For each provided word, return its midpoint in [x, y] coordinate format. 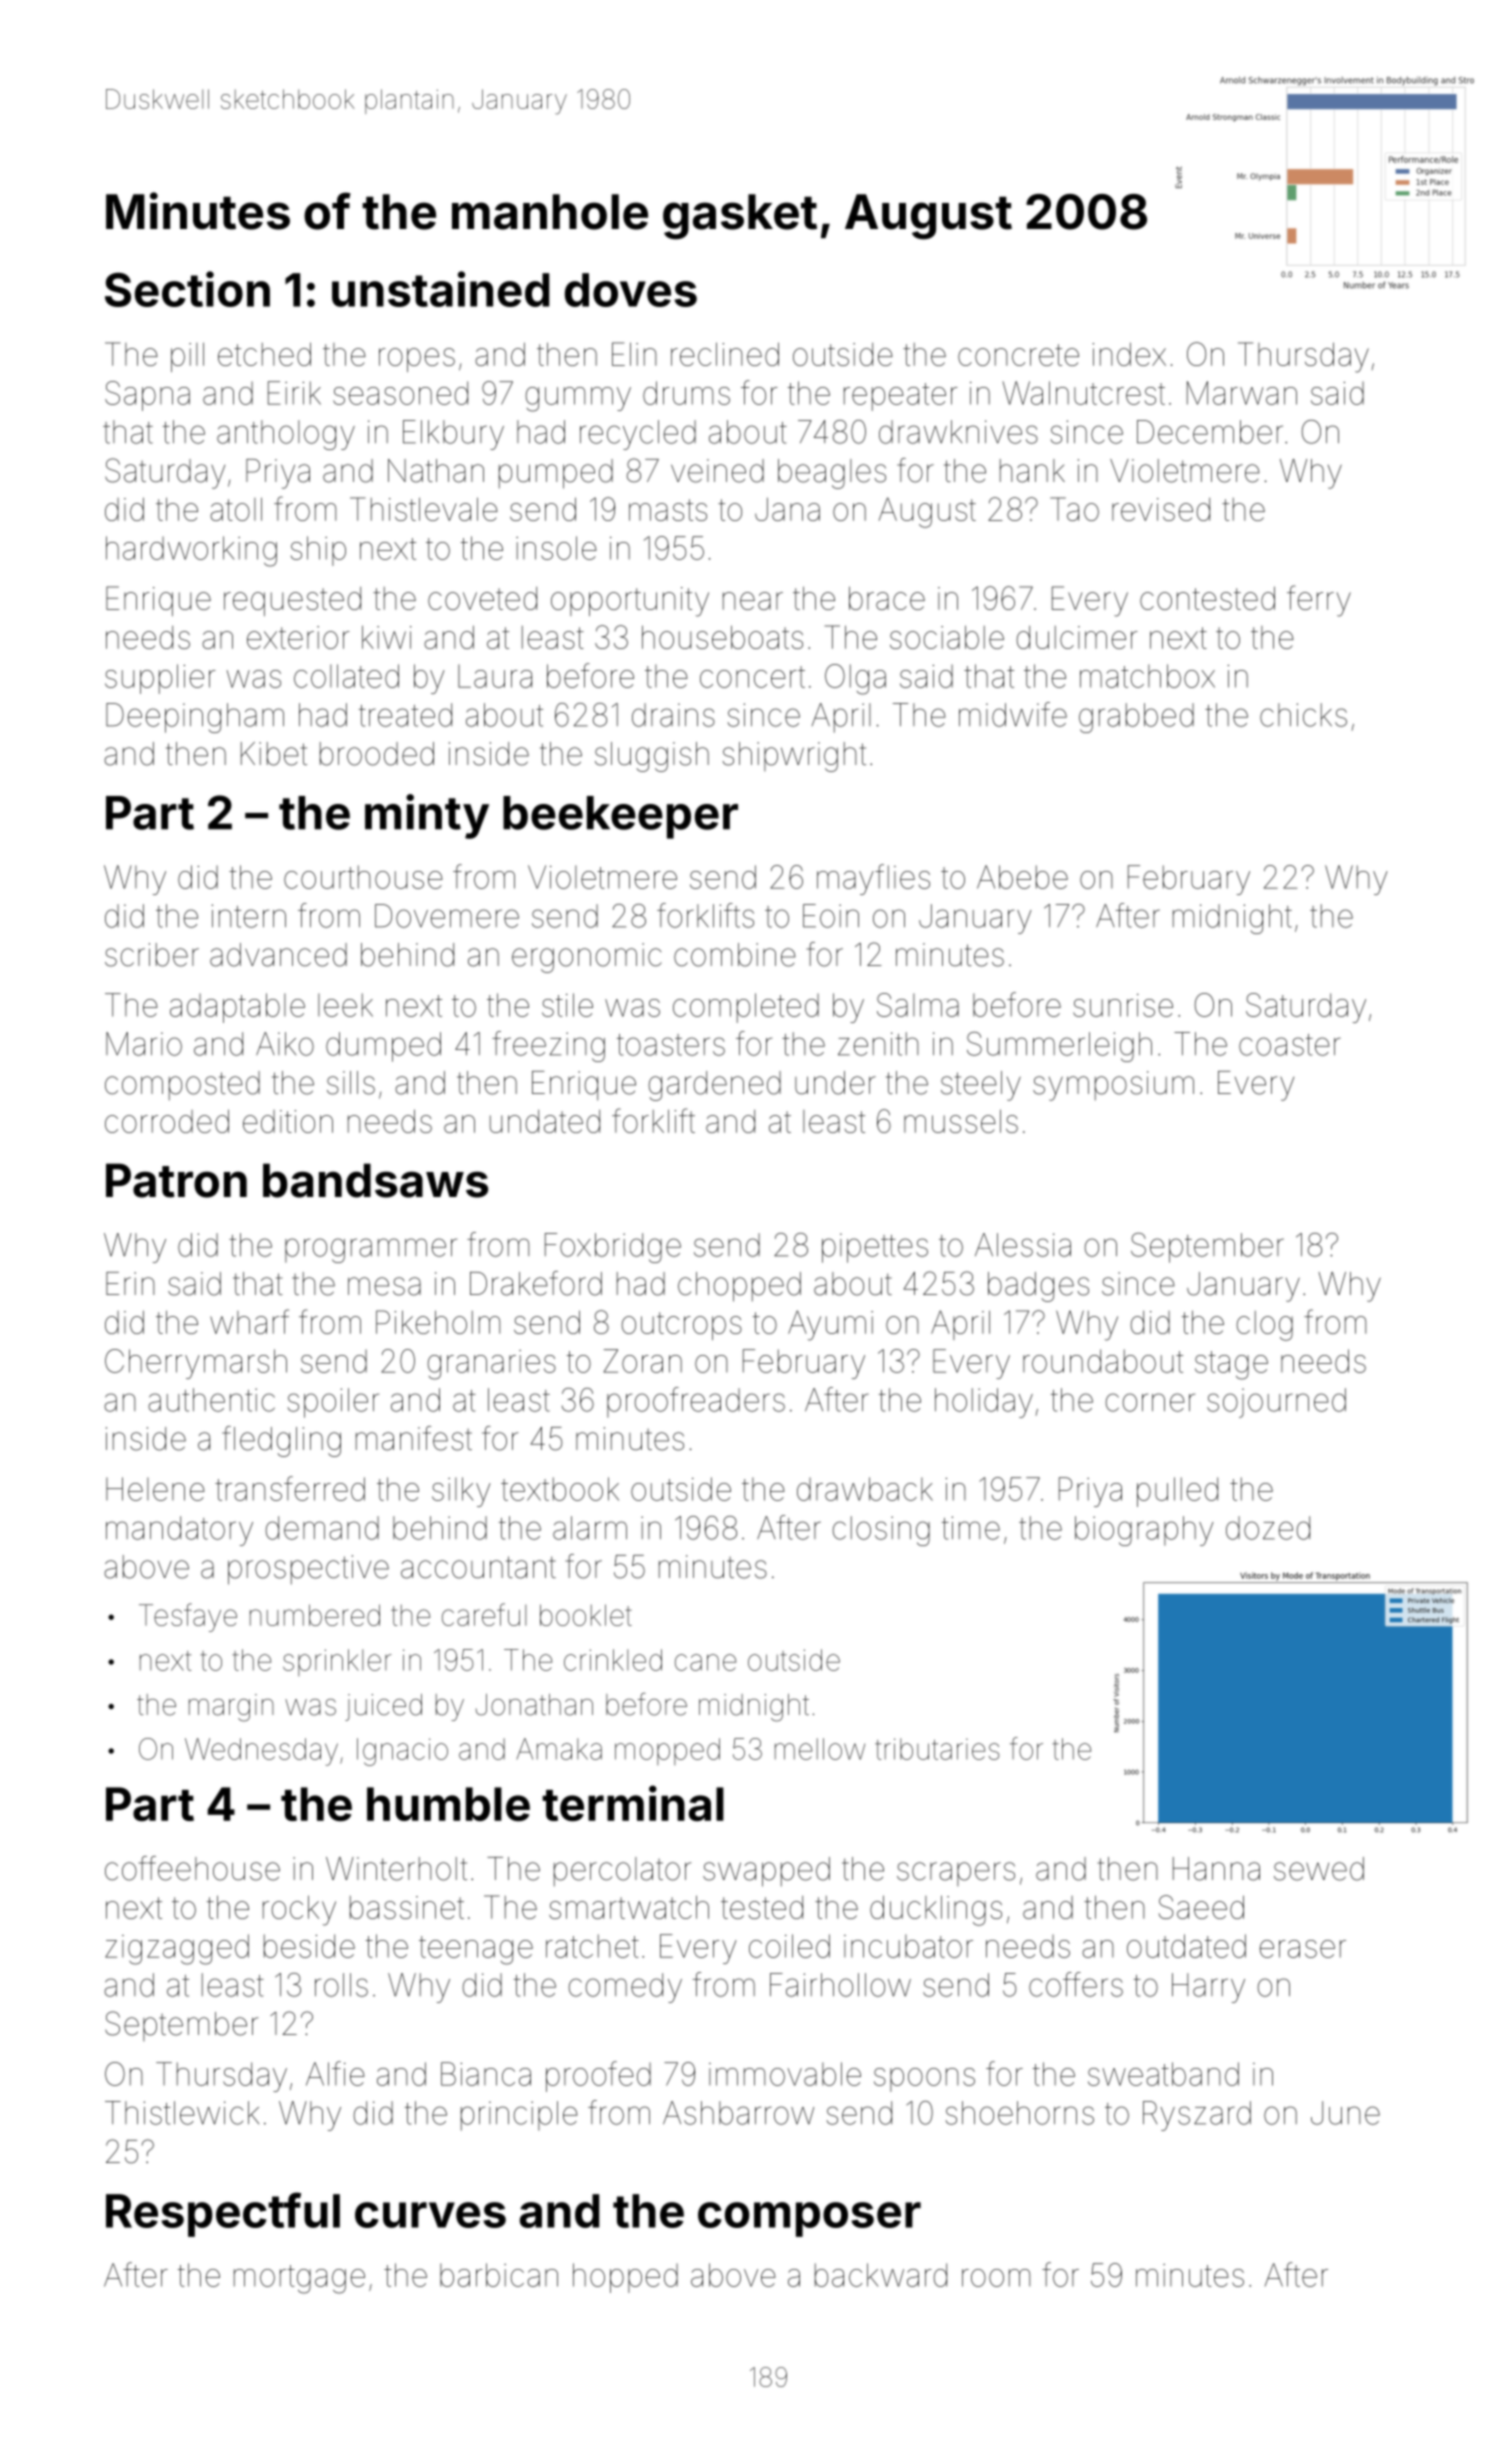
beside [309, 1946]
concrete [1018, 355]
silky [461, 1492]
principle [519, 2116]
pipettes [875, 1248]
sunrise [1123, 1005]
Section [187, 289]
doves [631, 290]
